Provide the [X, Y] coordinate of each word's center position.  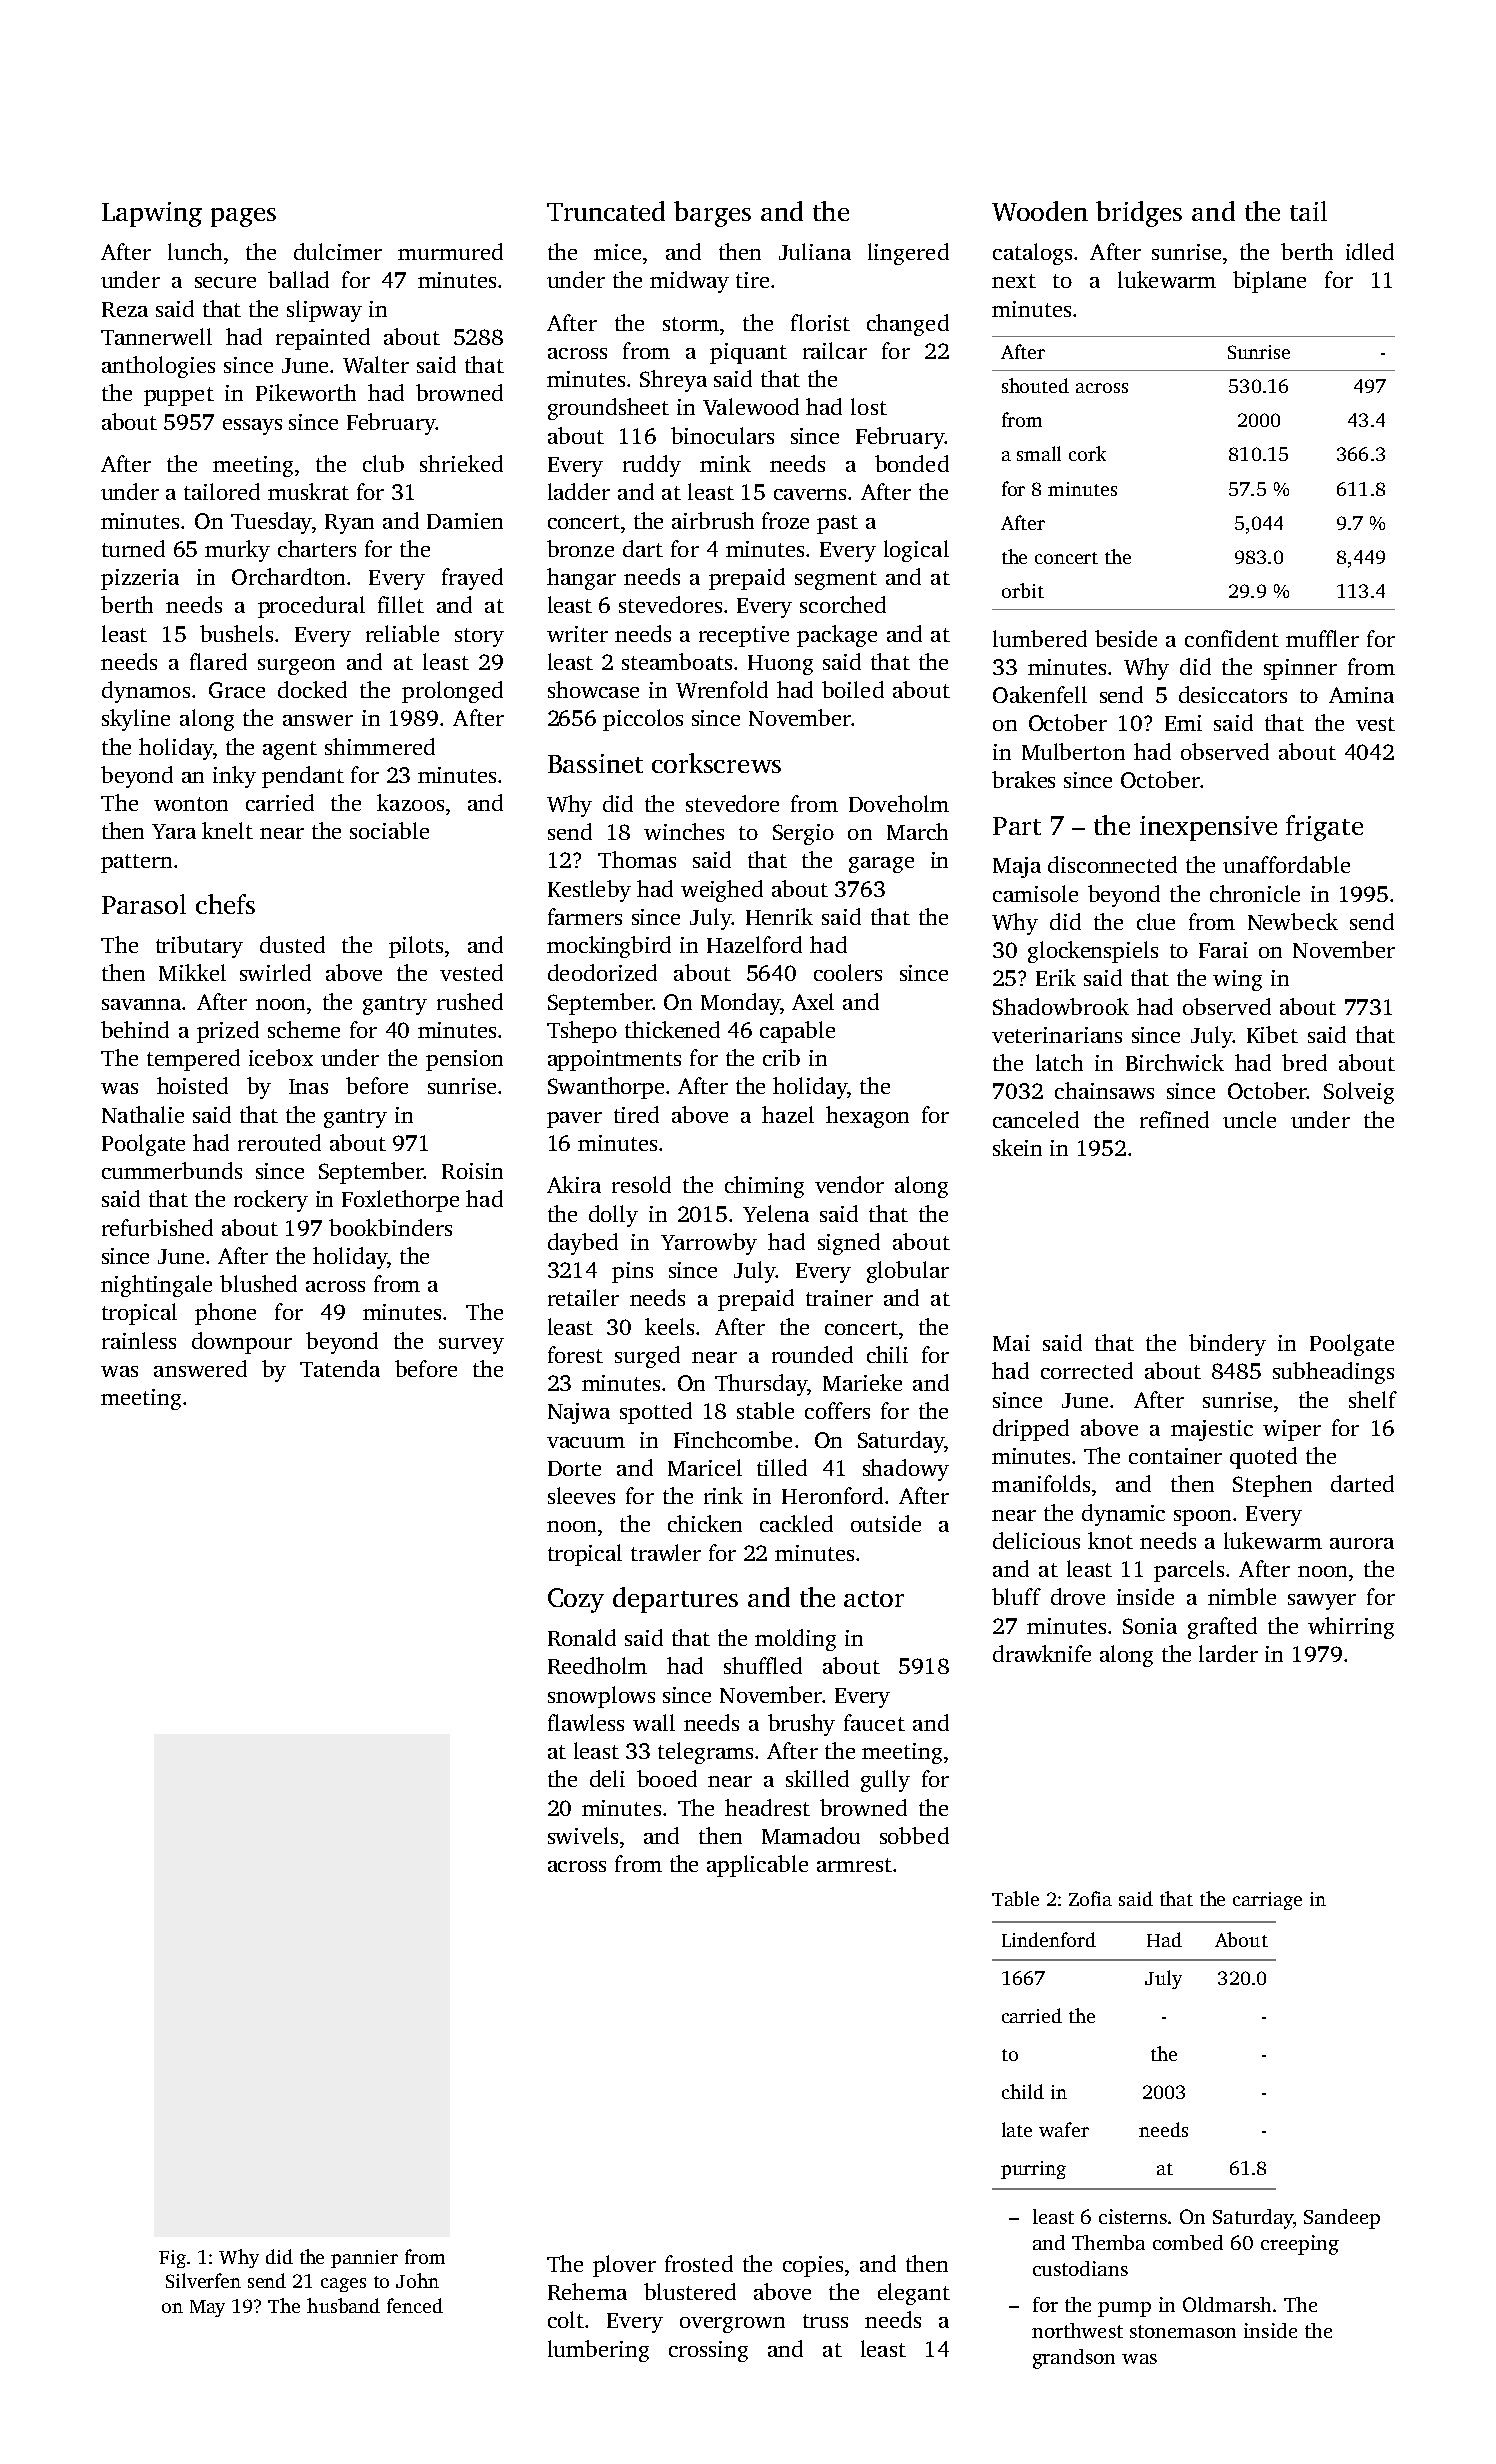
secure [225, 282]
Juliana [815, 251]
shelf [1373, 1399]
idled [1370, 251]
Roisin [472, 1171]
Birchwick [1175, 1062]
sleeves [581, 1495]
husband [343, 2305]
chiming [764, 1187]
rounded [812, 1354]
